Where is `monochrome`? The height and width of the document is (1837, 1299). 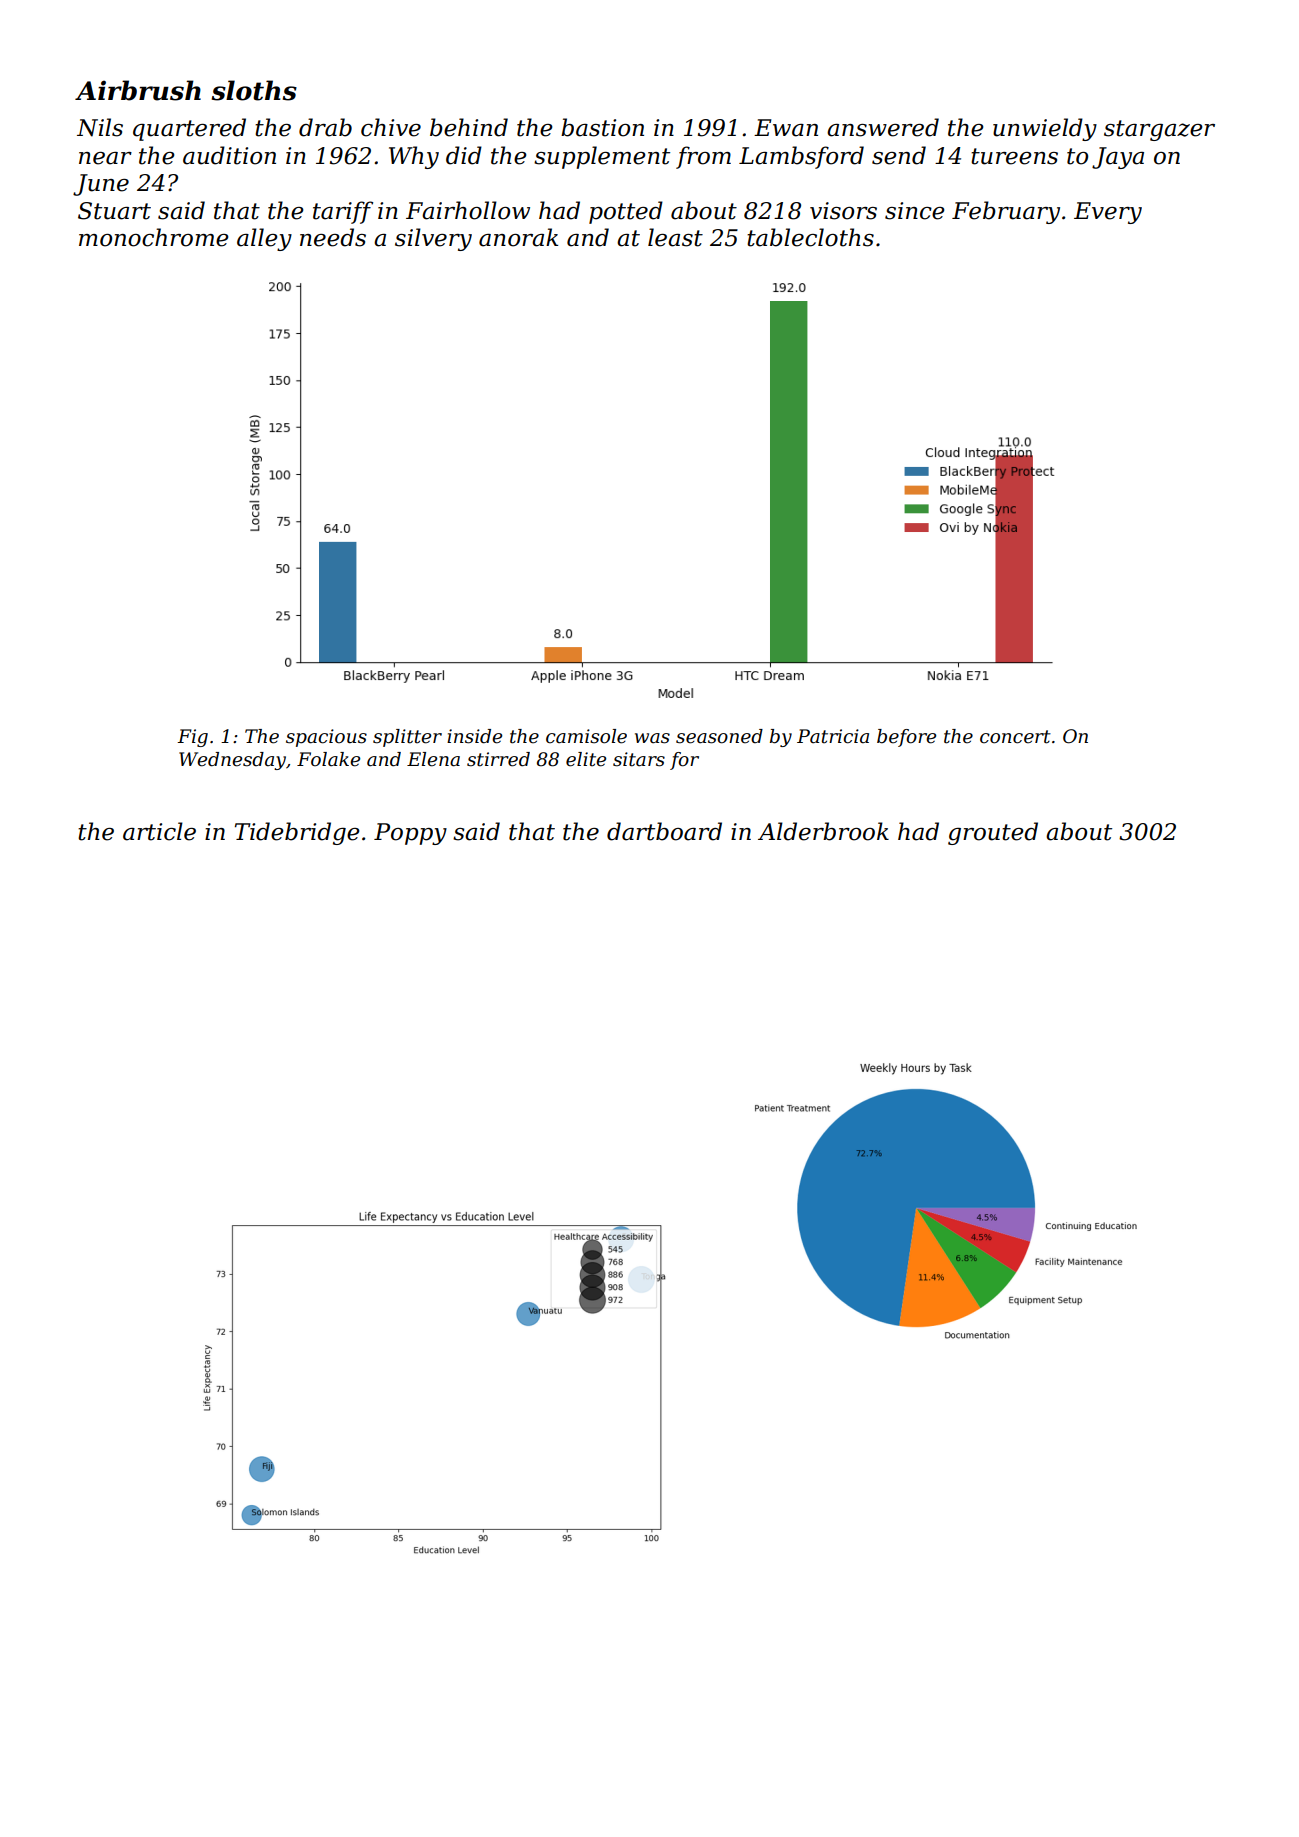
monochrome is located at coordinates (153, 237).
